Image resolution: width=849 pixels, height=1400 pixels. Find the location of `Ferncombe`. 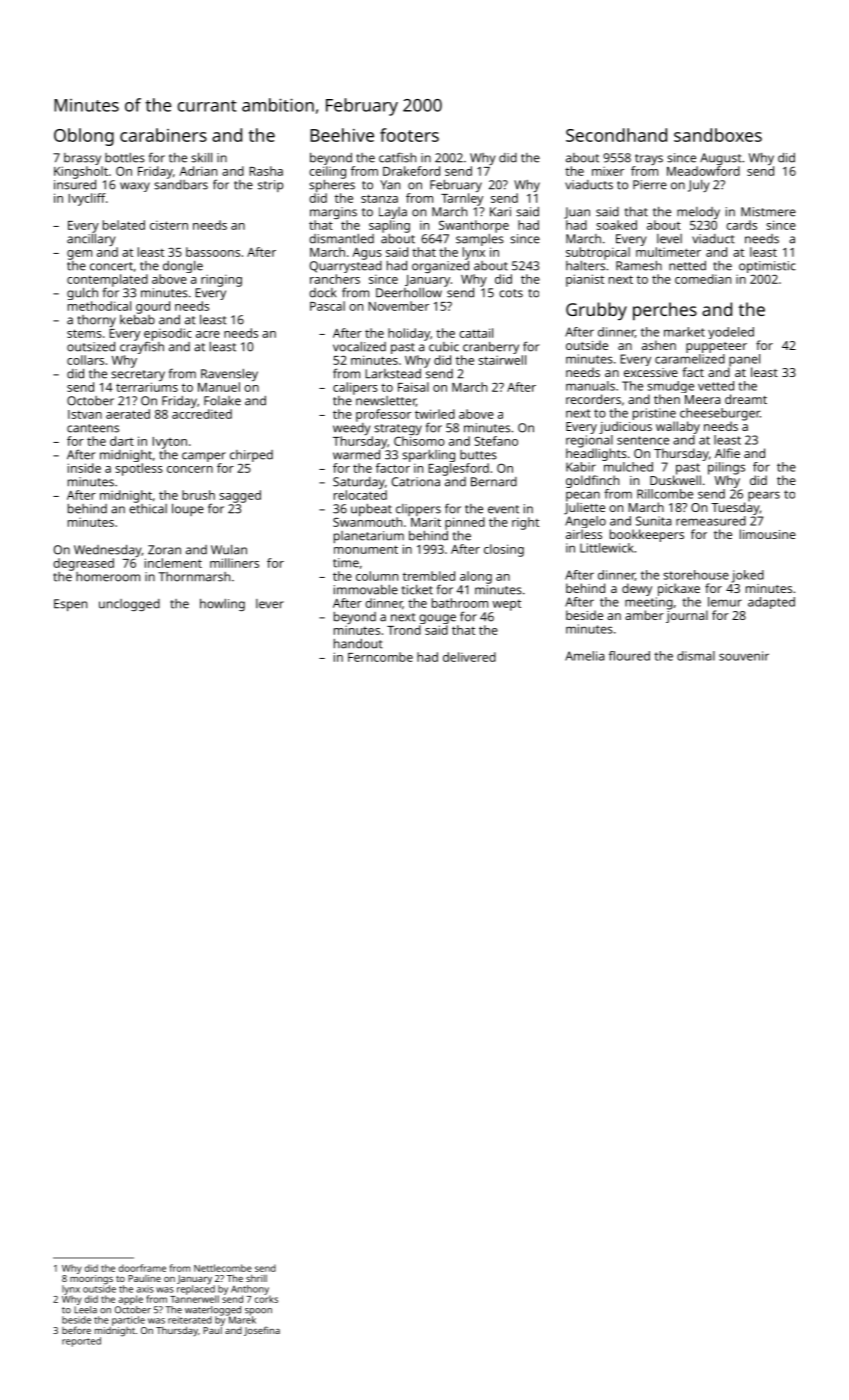

Ferncombe is located at coordinates (380, 657).
